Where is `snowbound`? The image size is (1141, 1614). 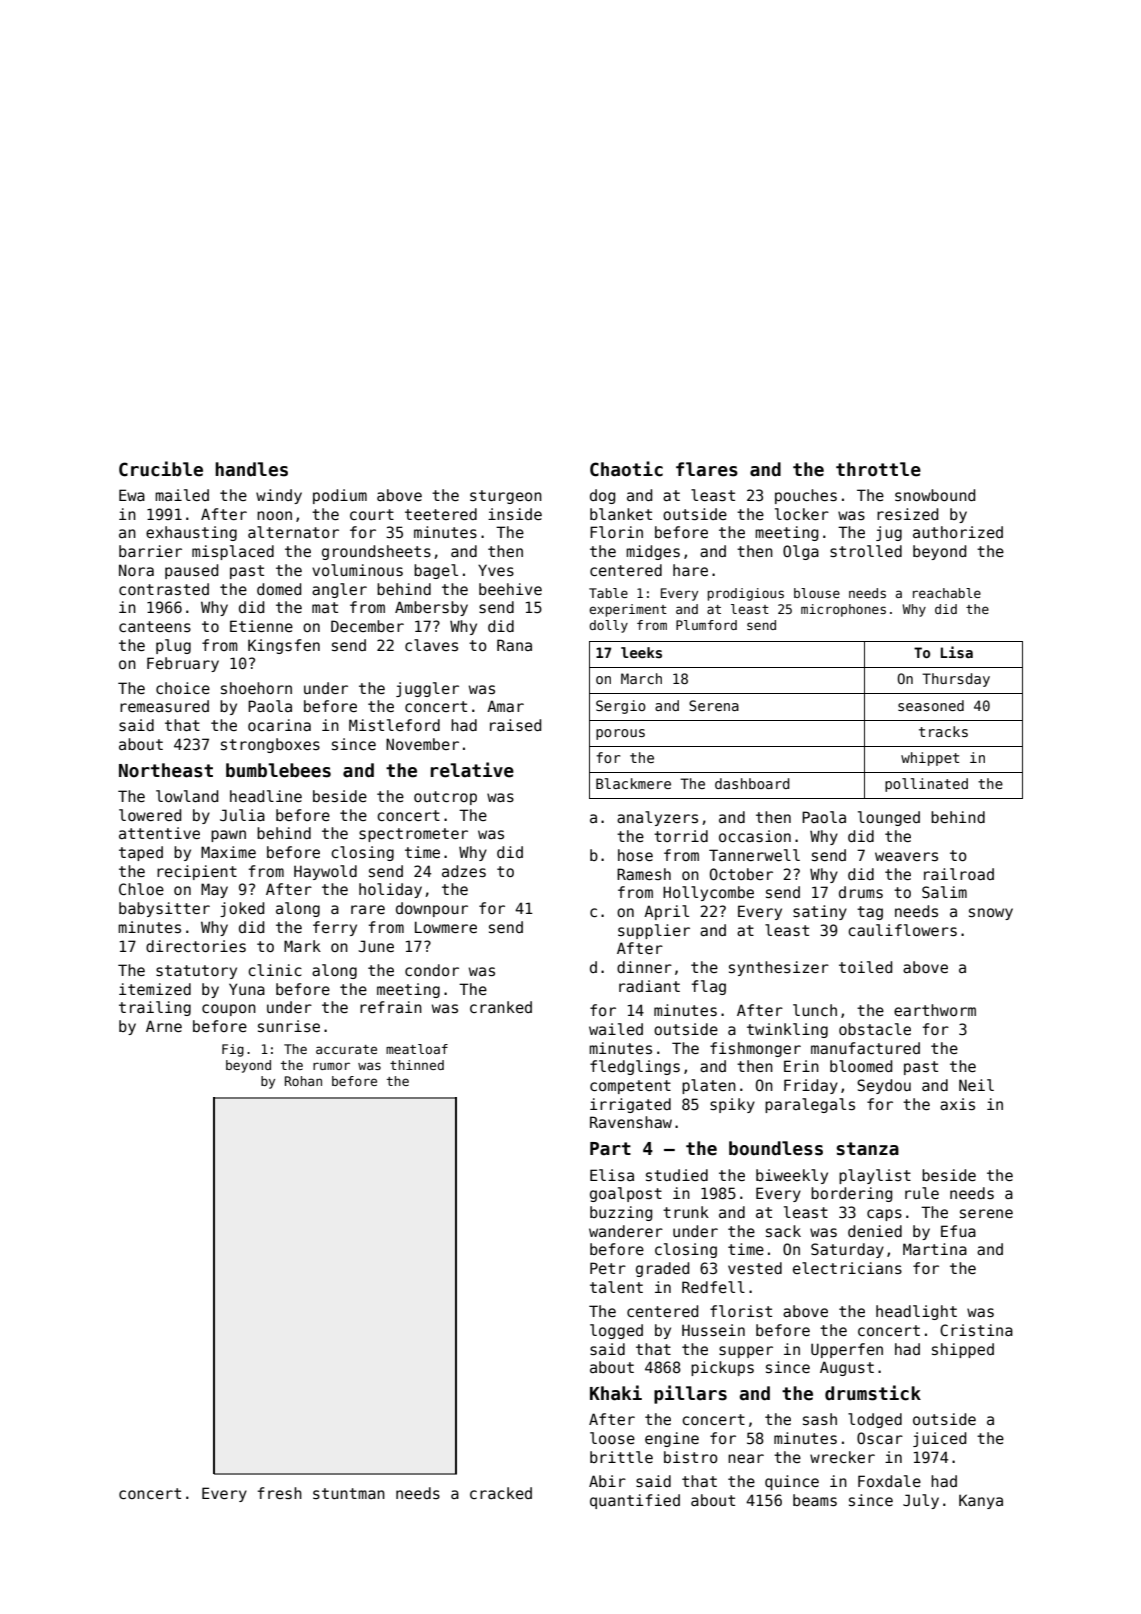
snowbound is located at coordinates (935, 495).
